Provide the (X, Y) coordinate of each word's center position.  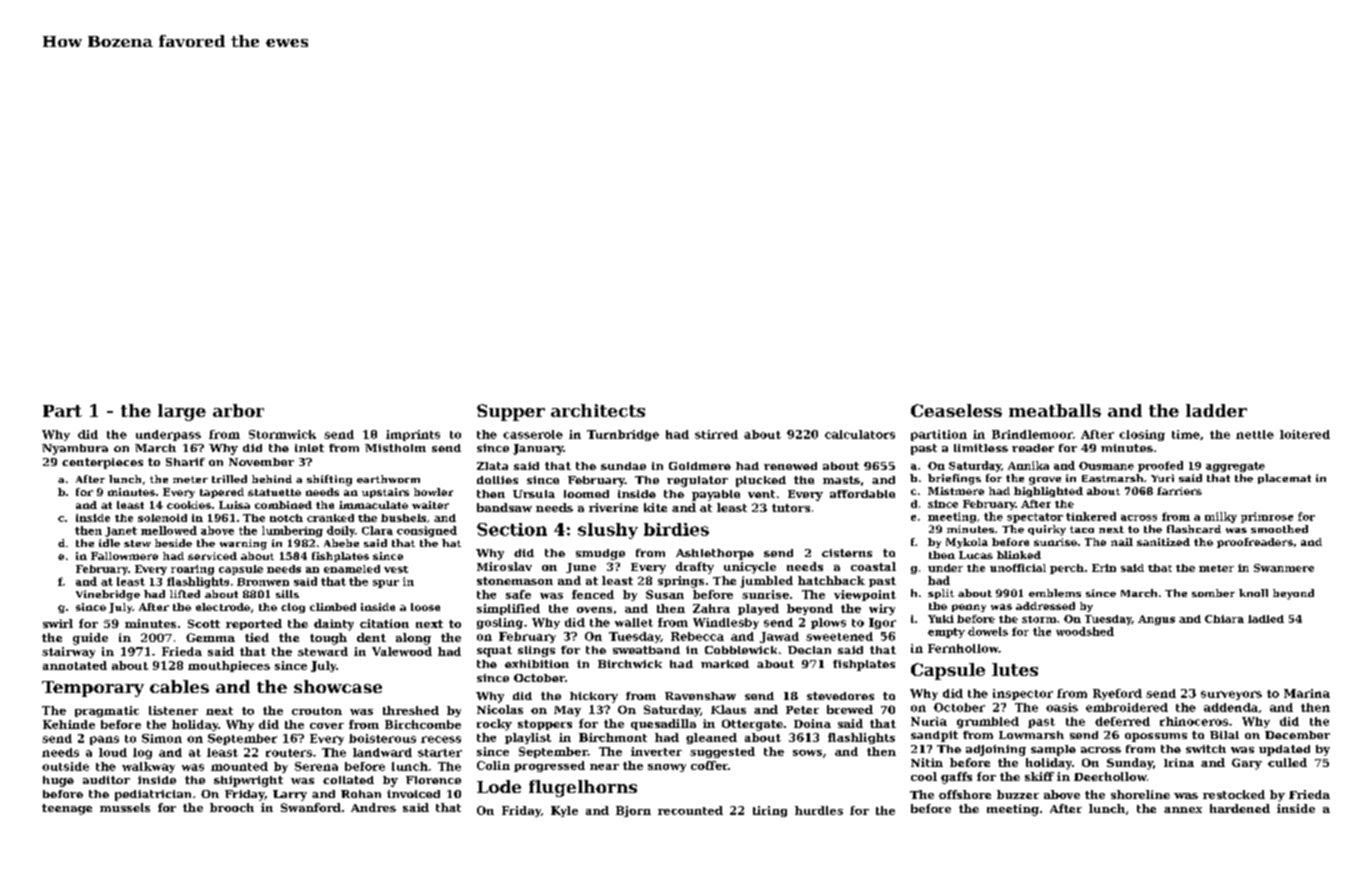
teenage (67, 809)
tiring (770, 811)
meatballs (1055, 410)
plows (828, 623)
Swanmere (1284, 568)
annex (1183, 810)
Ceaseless (956, 410)
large (182, 412)
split (941, 594)
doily (341, 531)
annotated (75, 665)
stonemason (515, 581)
